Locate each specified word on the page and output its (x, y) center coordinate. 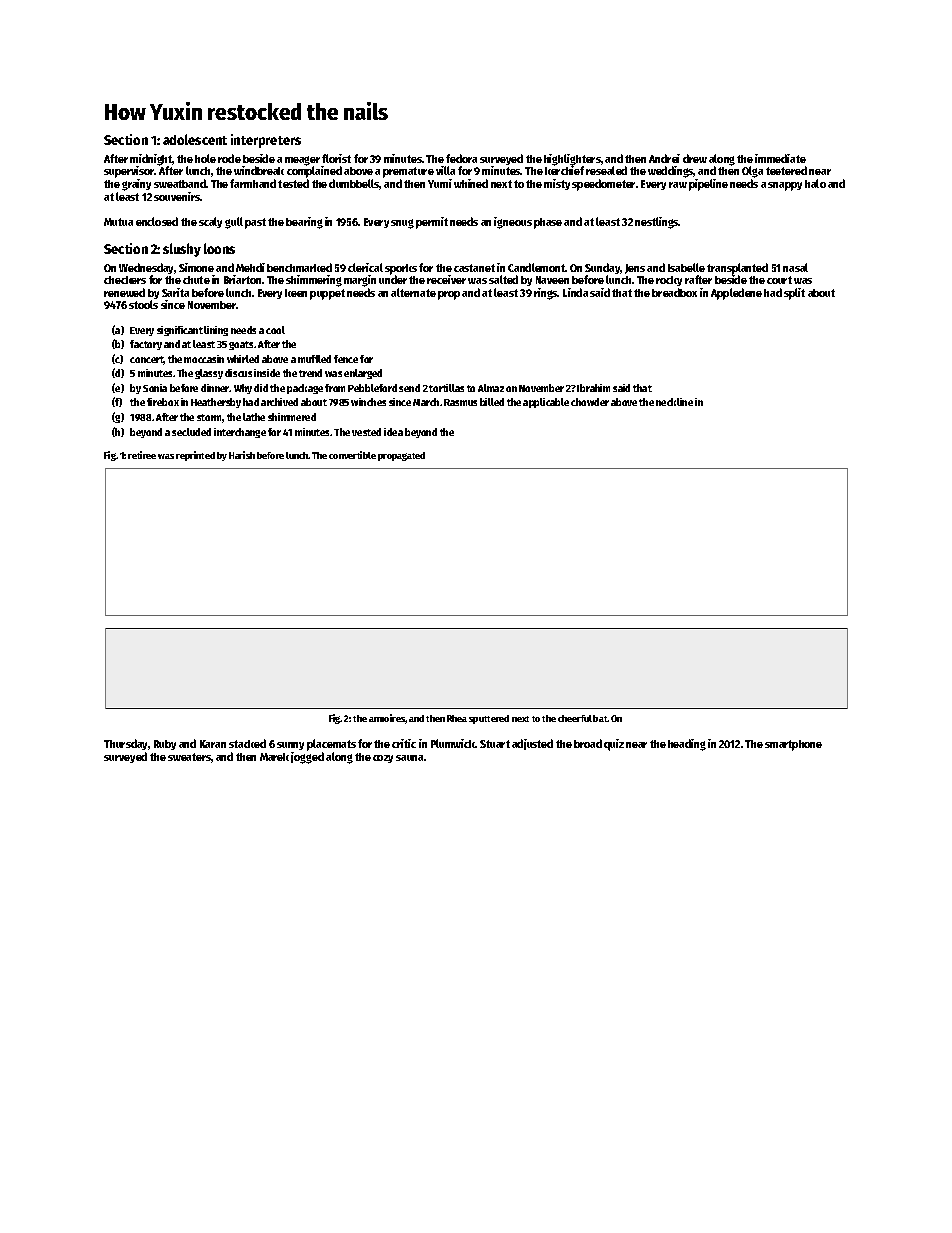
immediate (780, 158)
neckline (674, 402)
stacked (247, 743)
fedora (461, 158)
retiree (142, 455)
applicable (546, 403)
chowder (590, 402)
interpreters (266, 141)
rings (546, 294)
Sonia (155, 388)
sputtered (489, 719)
